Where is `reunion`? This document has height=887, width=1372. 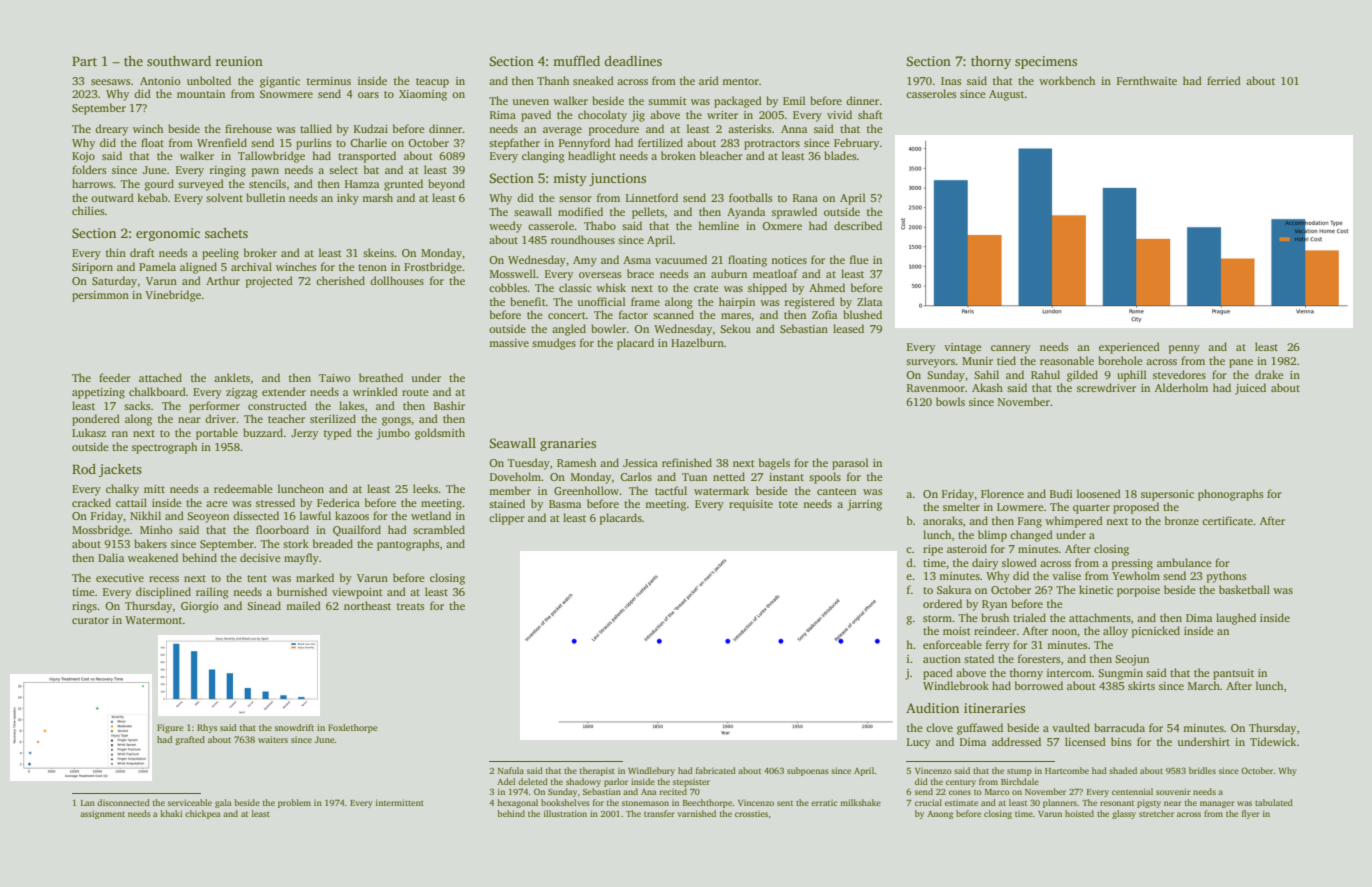
reunion is located at coordinates (239, 61).
